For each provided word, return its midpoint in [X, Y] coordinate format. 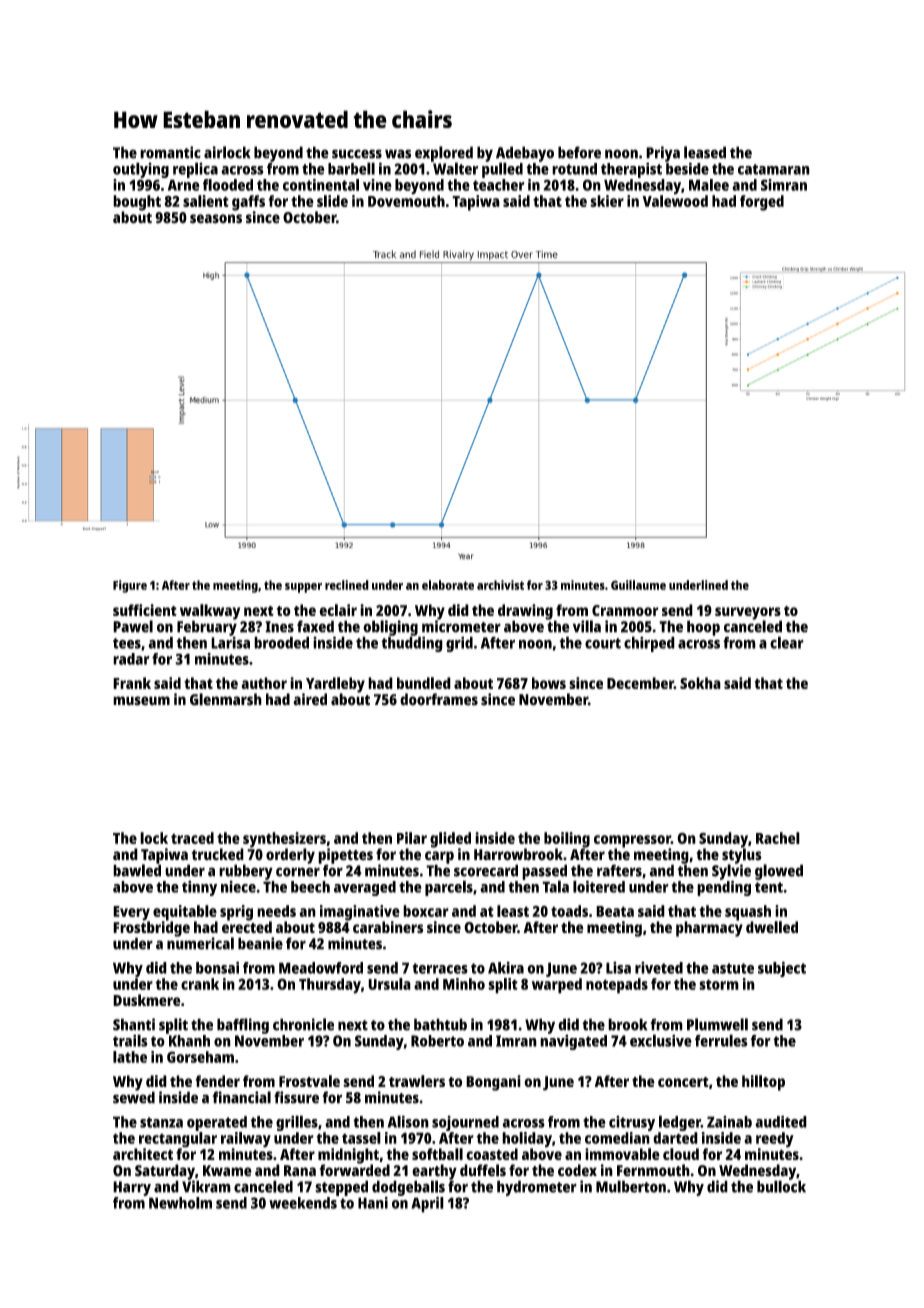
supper [303, 588]
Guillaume [638, 585]
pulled [502, 170]
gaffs [248, 203]
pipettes [345, 856]
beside [687, 168]
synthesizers [284, 840]
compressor [632, 841]
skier [607, 201]
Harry [132, 1188]
